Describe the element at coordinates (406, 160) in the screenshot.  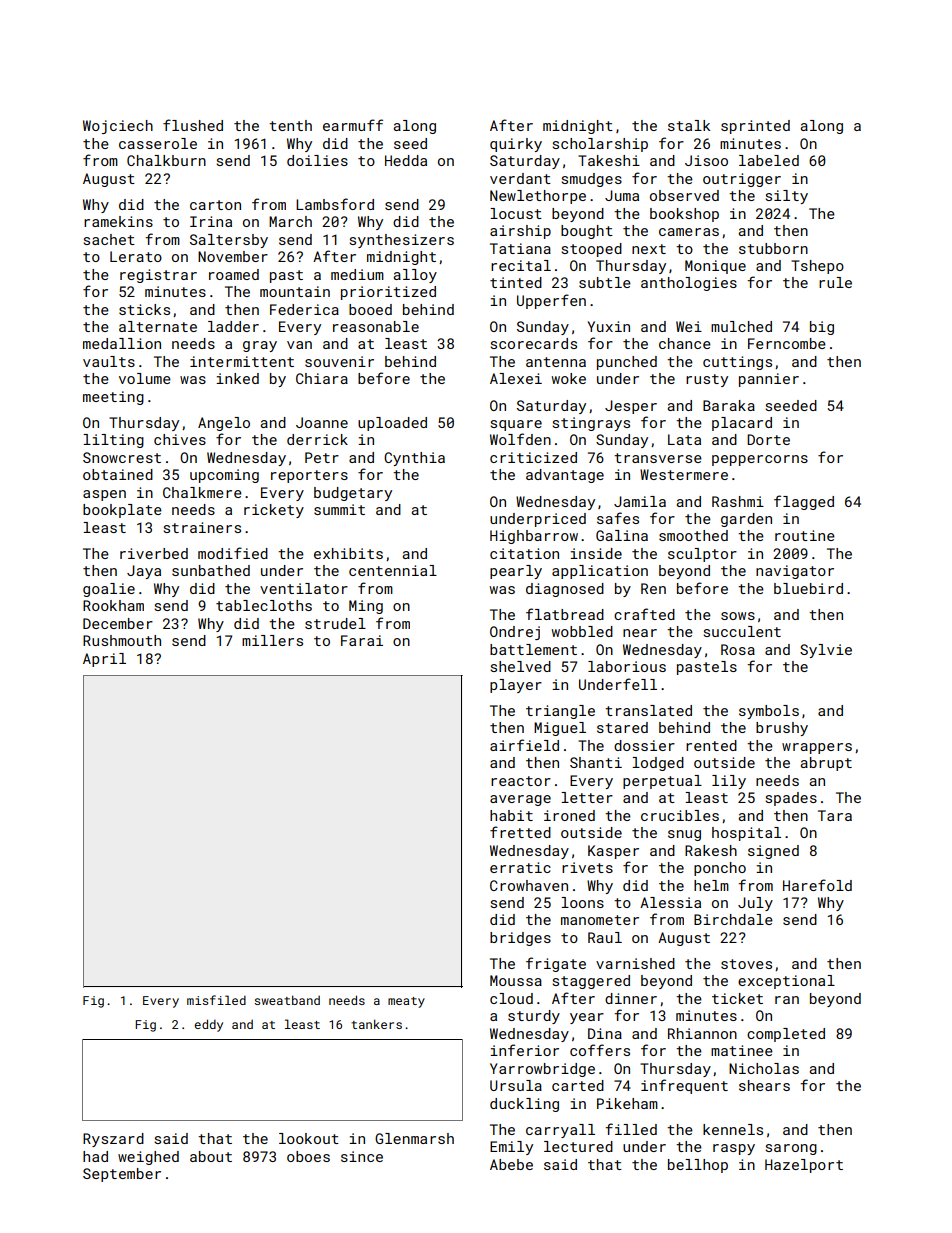
I see `Hedda` at that location.
